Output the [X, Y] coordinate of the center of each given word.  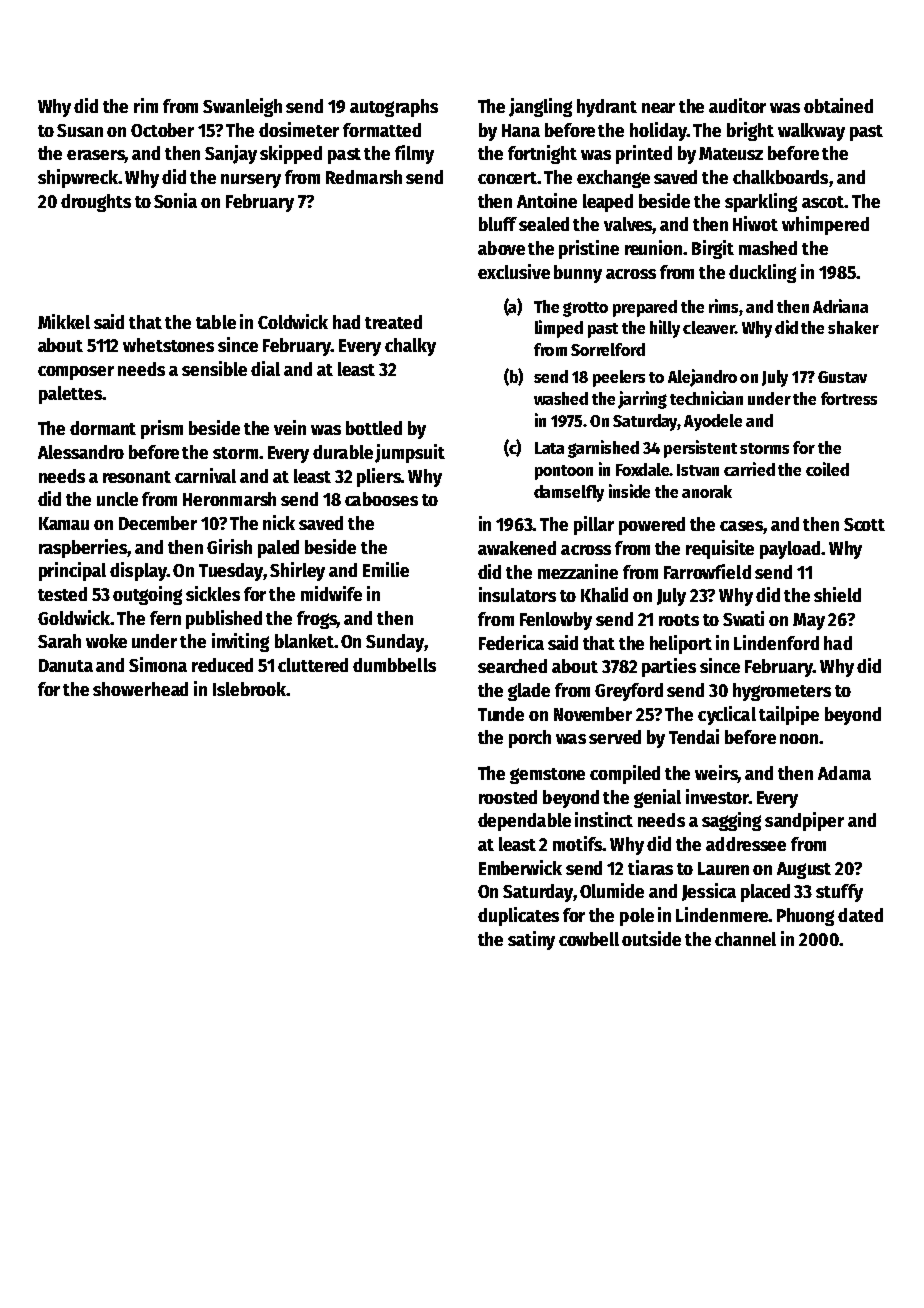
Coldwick [293, 321]
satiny [531, 940]
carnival [205, 475]
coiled [827, 469]
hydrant [607, 108]
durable [343, 452]
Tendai [694, 736]
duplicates [518, 916]
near [658, 108]
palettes [70, 395]
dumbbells [394, 665]
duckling [762, 273]
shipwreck [78, 178]
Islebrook [249, 689]
